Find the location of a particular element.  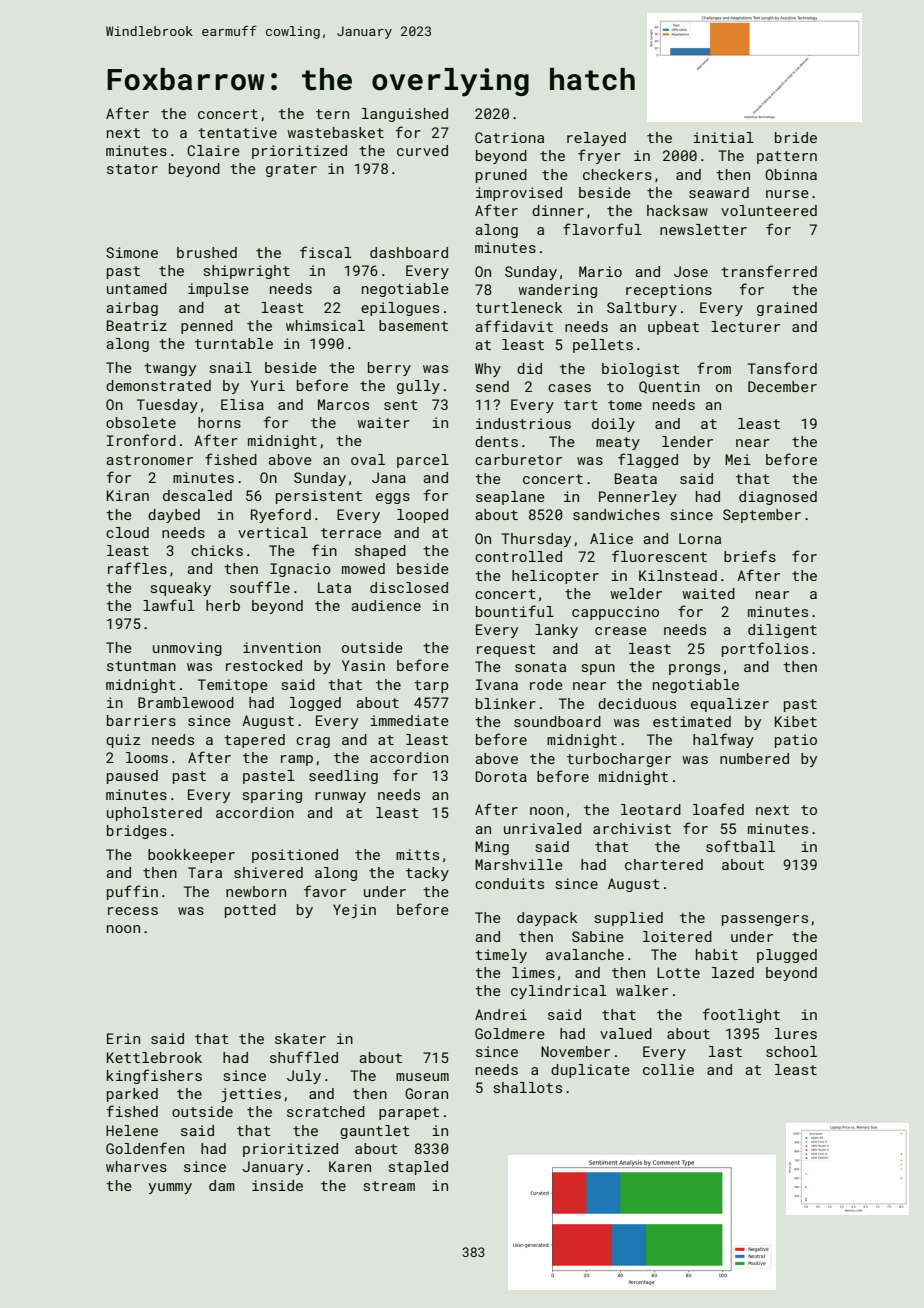

Mei is located at coordinates (738, 459).
